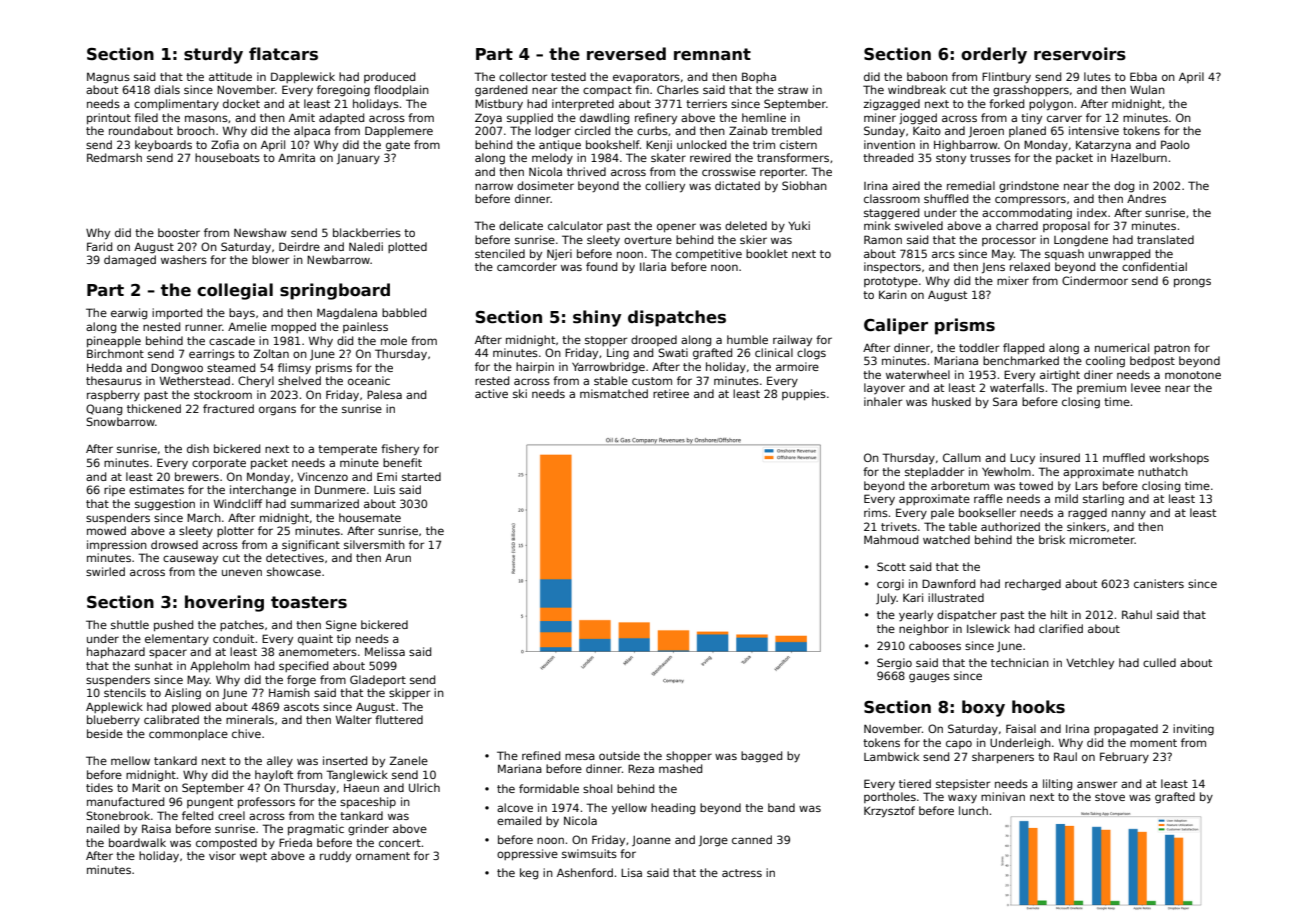 Image resolution: width=1308 pixels, height=924 pixels. What do you see at coordinates (967, 615) in the screenshot?
I see `dispatcher` at bounding box center [967, 615].
